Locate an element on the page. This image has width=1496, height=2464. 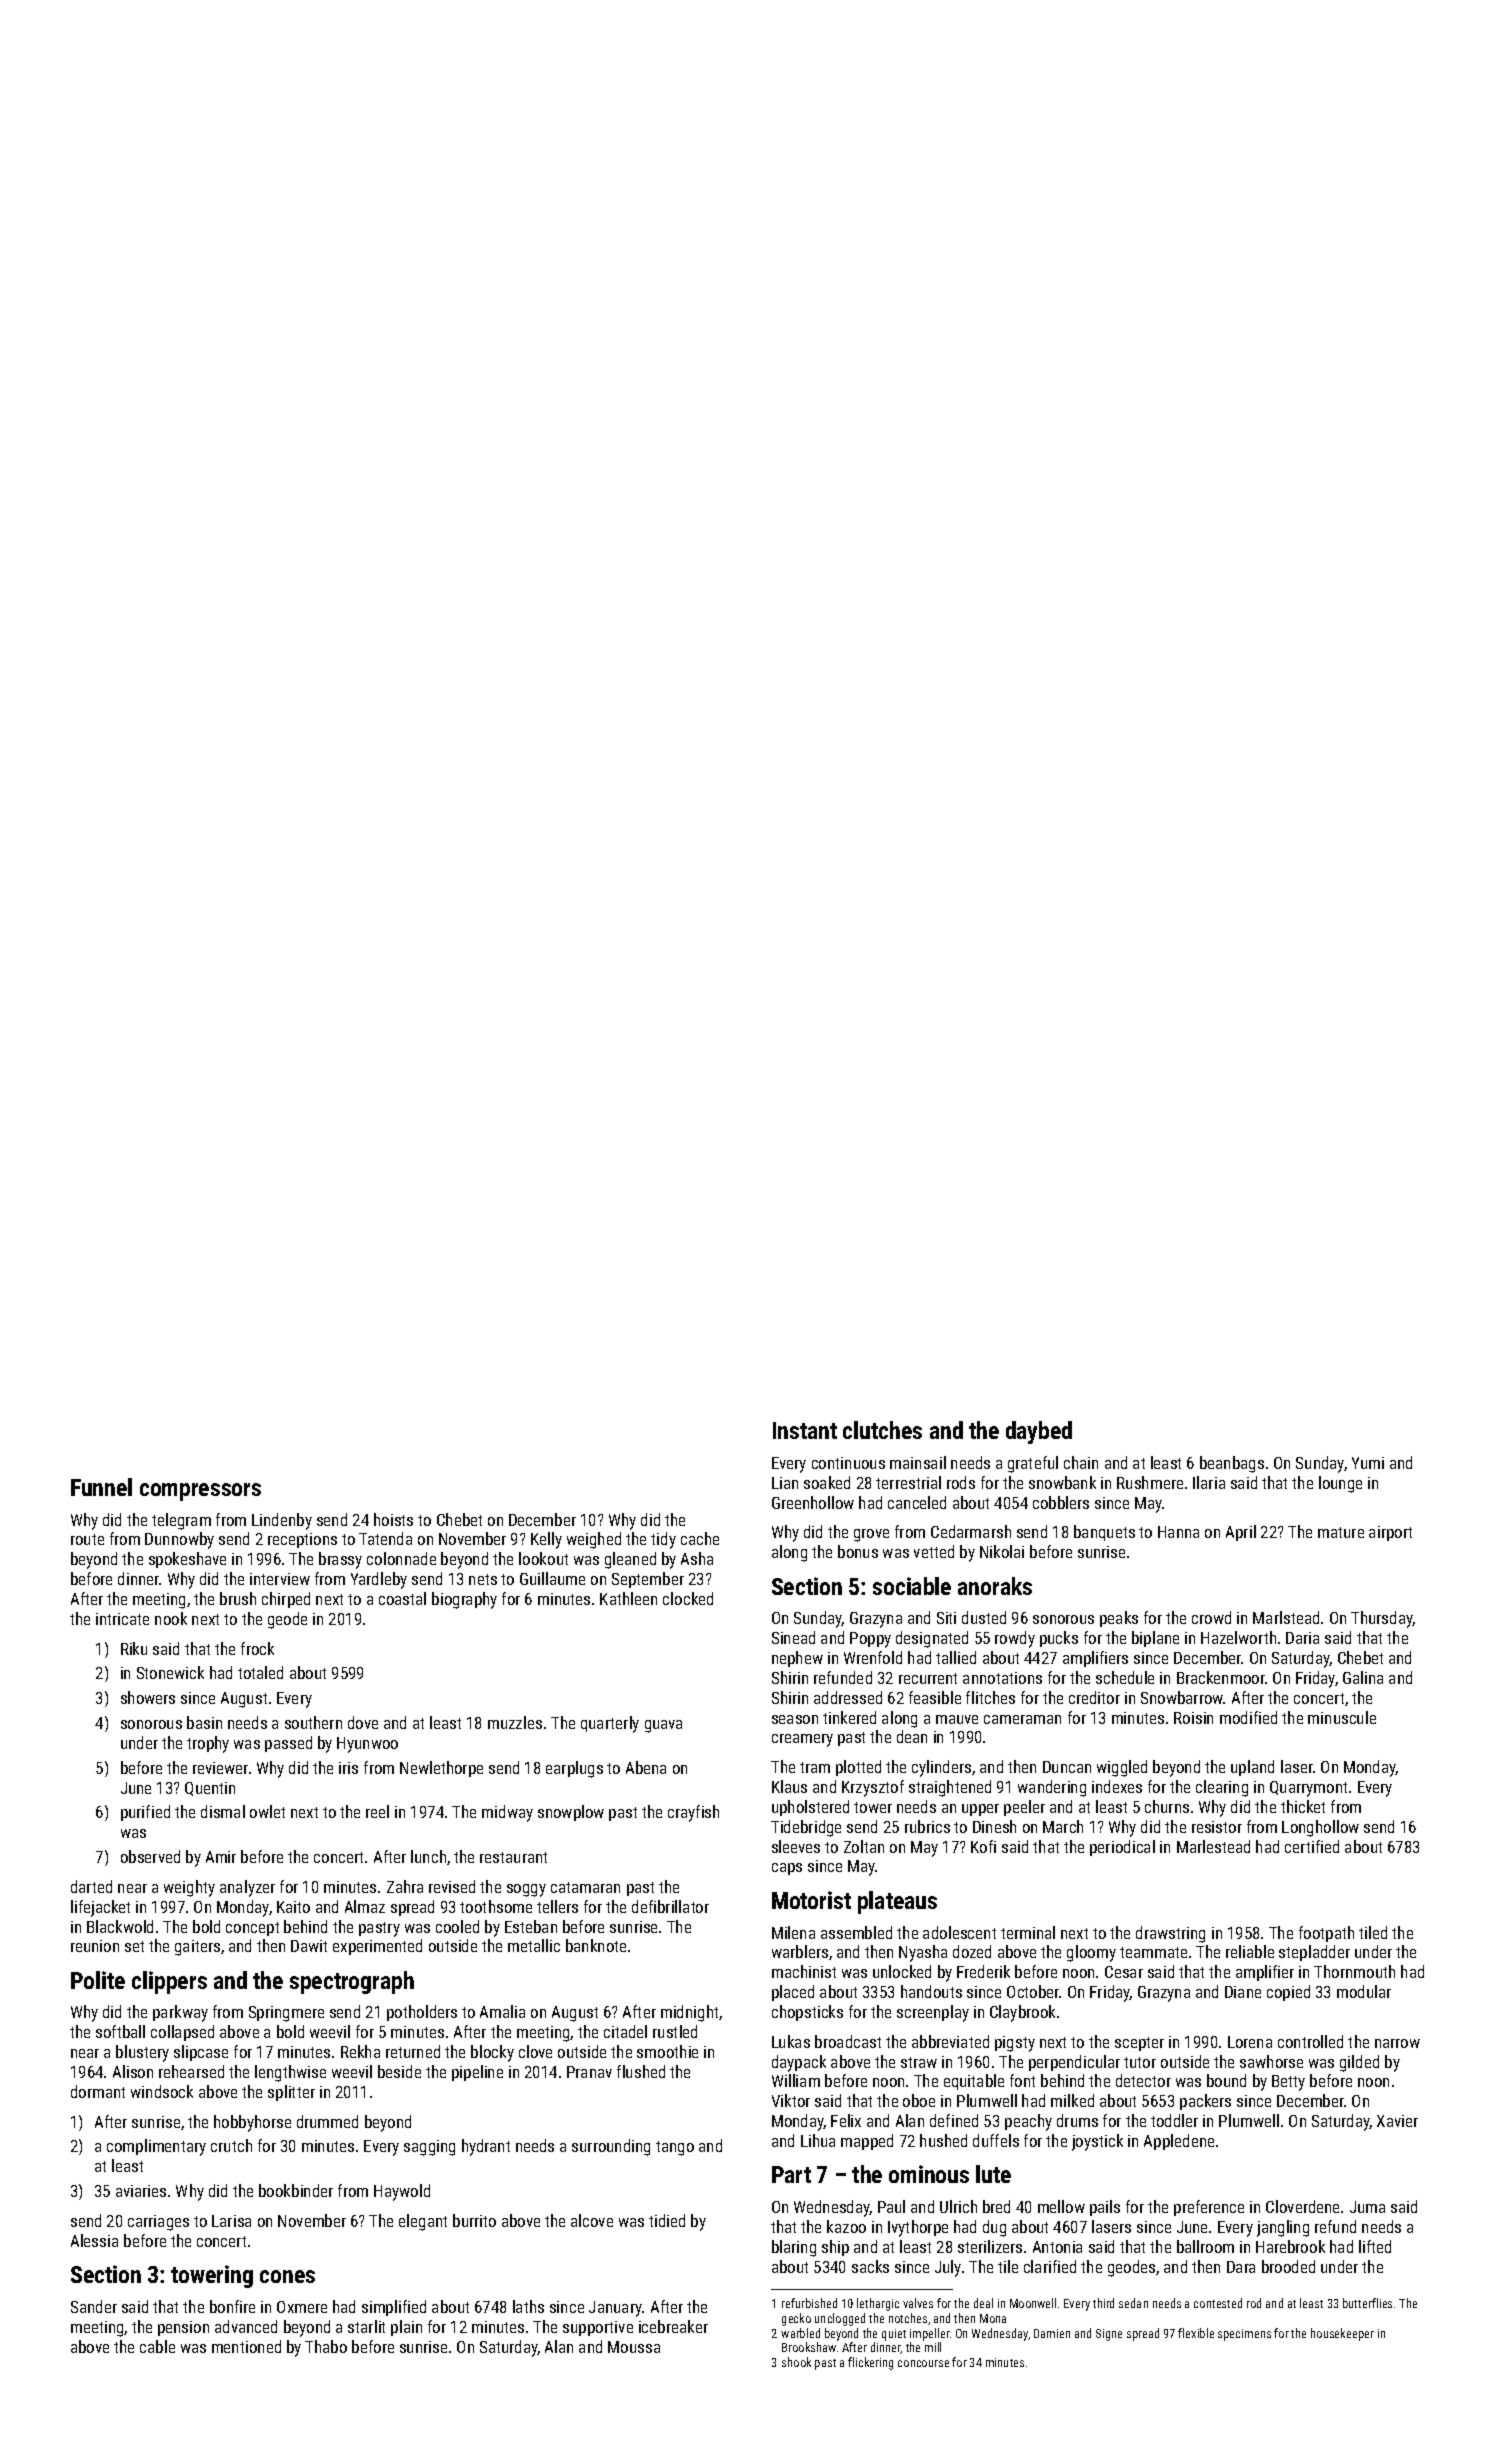
Yumi is located at coordinates (1368, 1463).
